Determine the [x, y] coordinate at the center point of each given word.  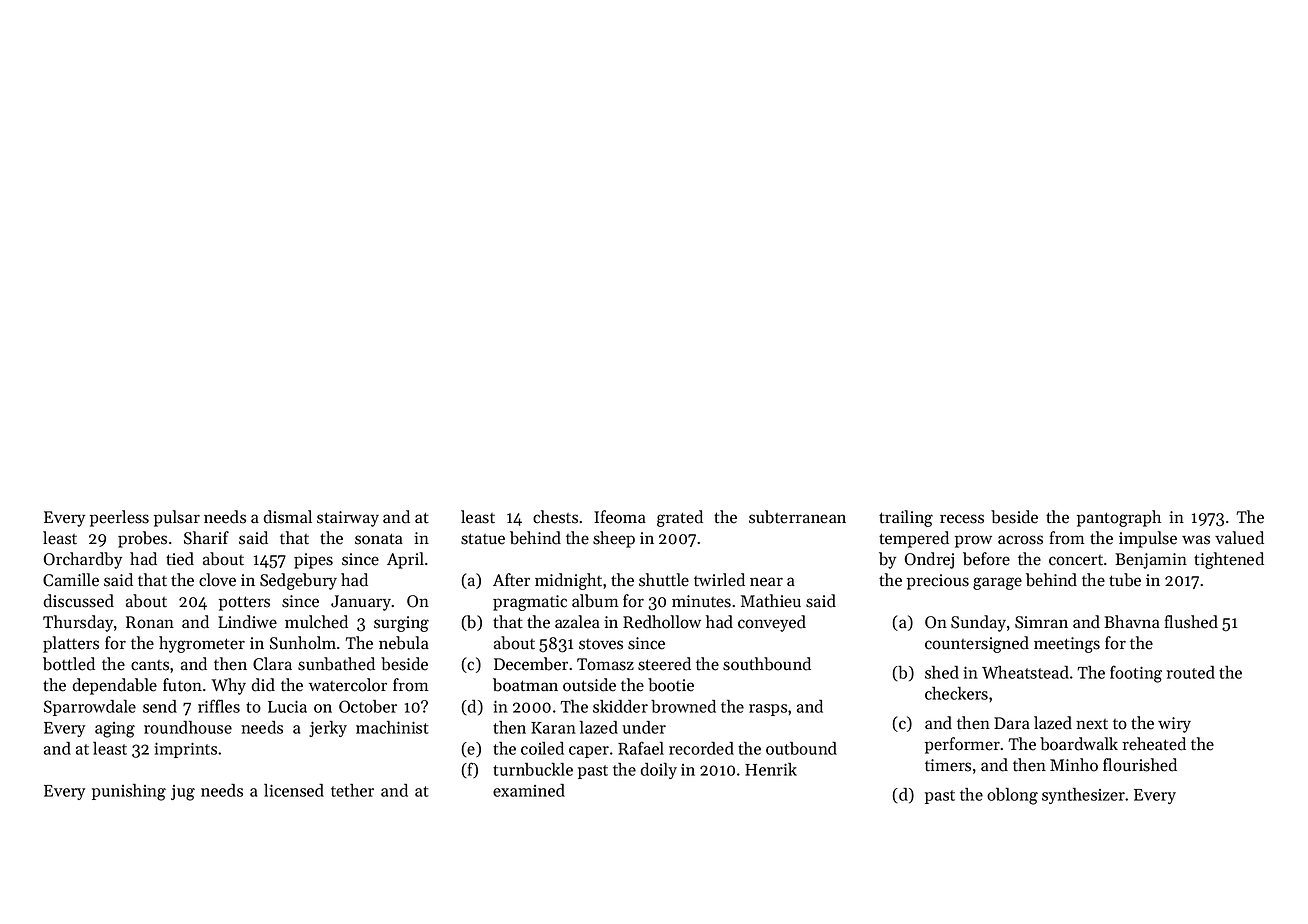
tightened [1229, 560]
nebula [404, 643]
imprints [185, 750]
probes [142, 539]
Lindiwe [247, 622]
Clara [272, 664]
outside [589, 685]
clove [217, 580]
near [766, 582]
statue [483, 539]
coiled [542, 748]
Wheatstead [1025, 672]
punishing [129, 792]
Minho [1074, 765]
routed [1191, 672]
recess [962, 519]
